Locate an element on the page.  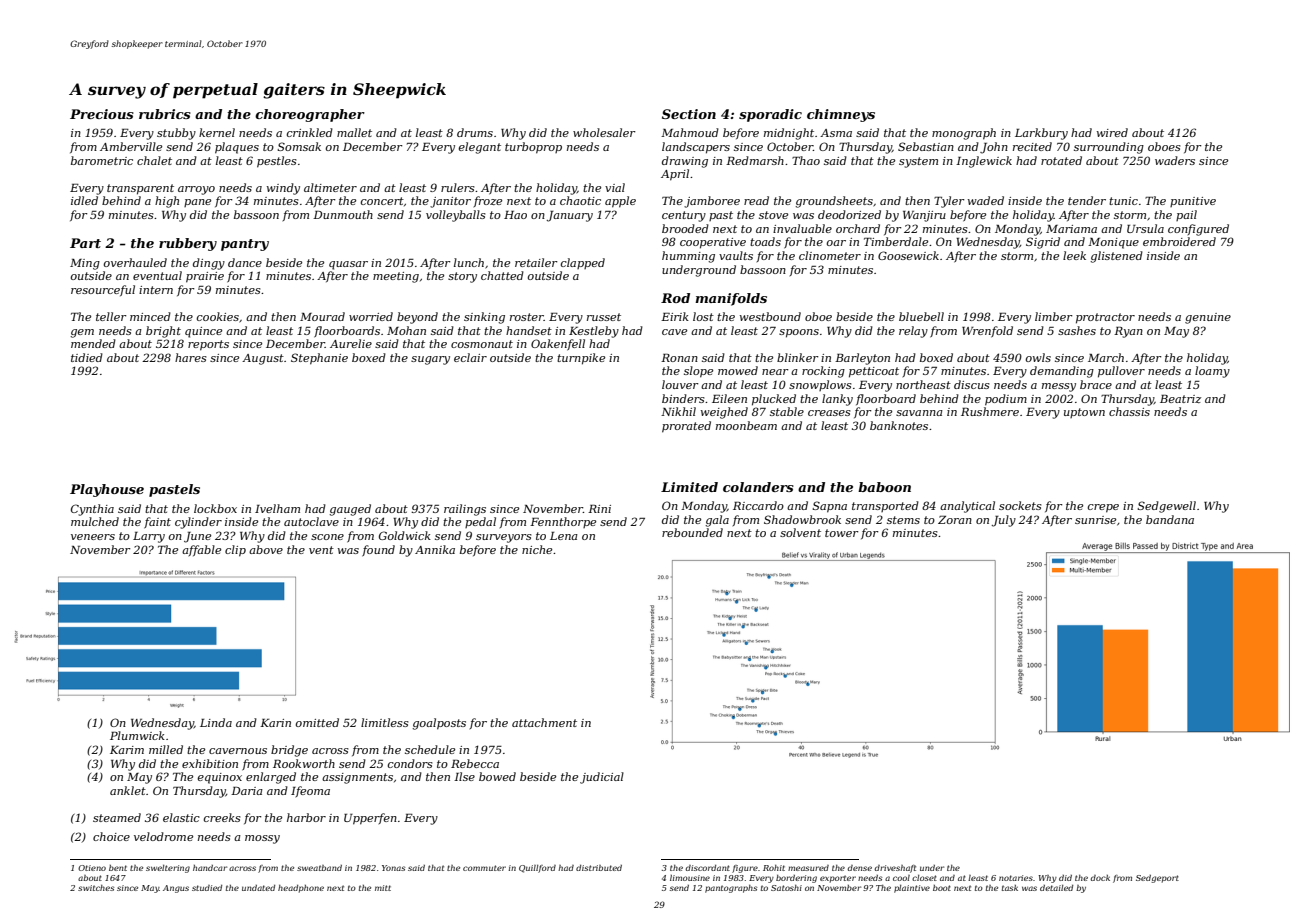
pantographs is located at coordinates (731, 889).
